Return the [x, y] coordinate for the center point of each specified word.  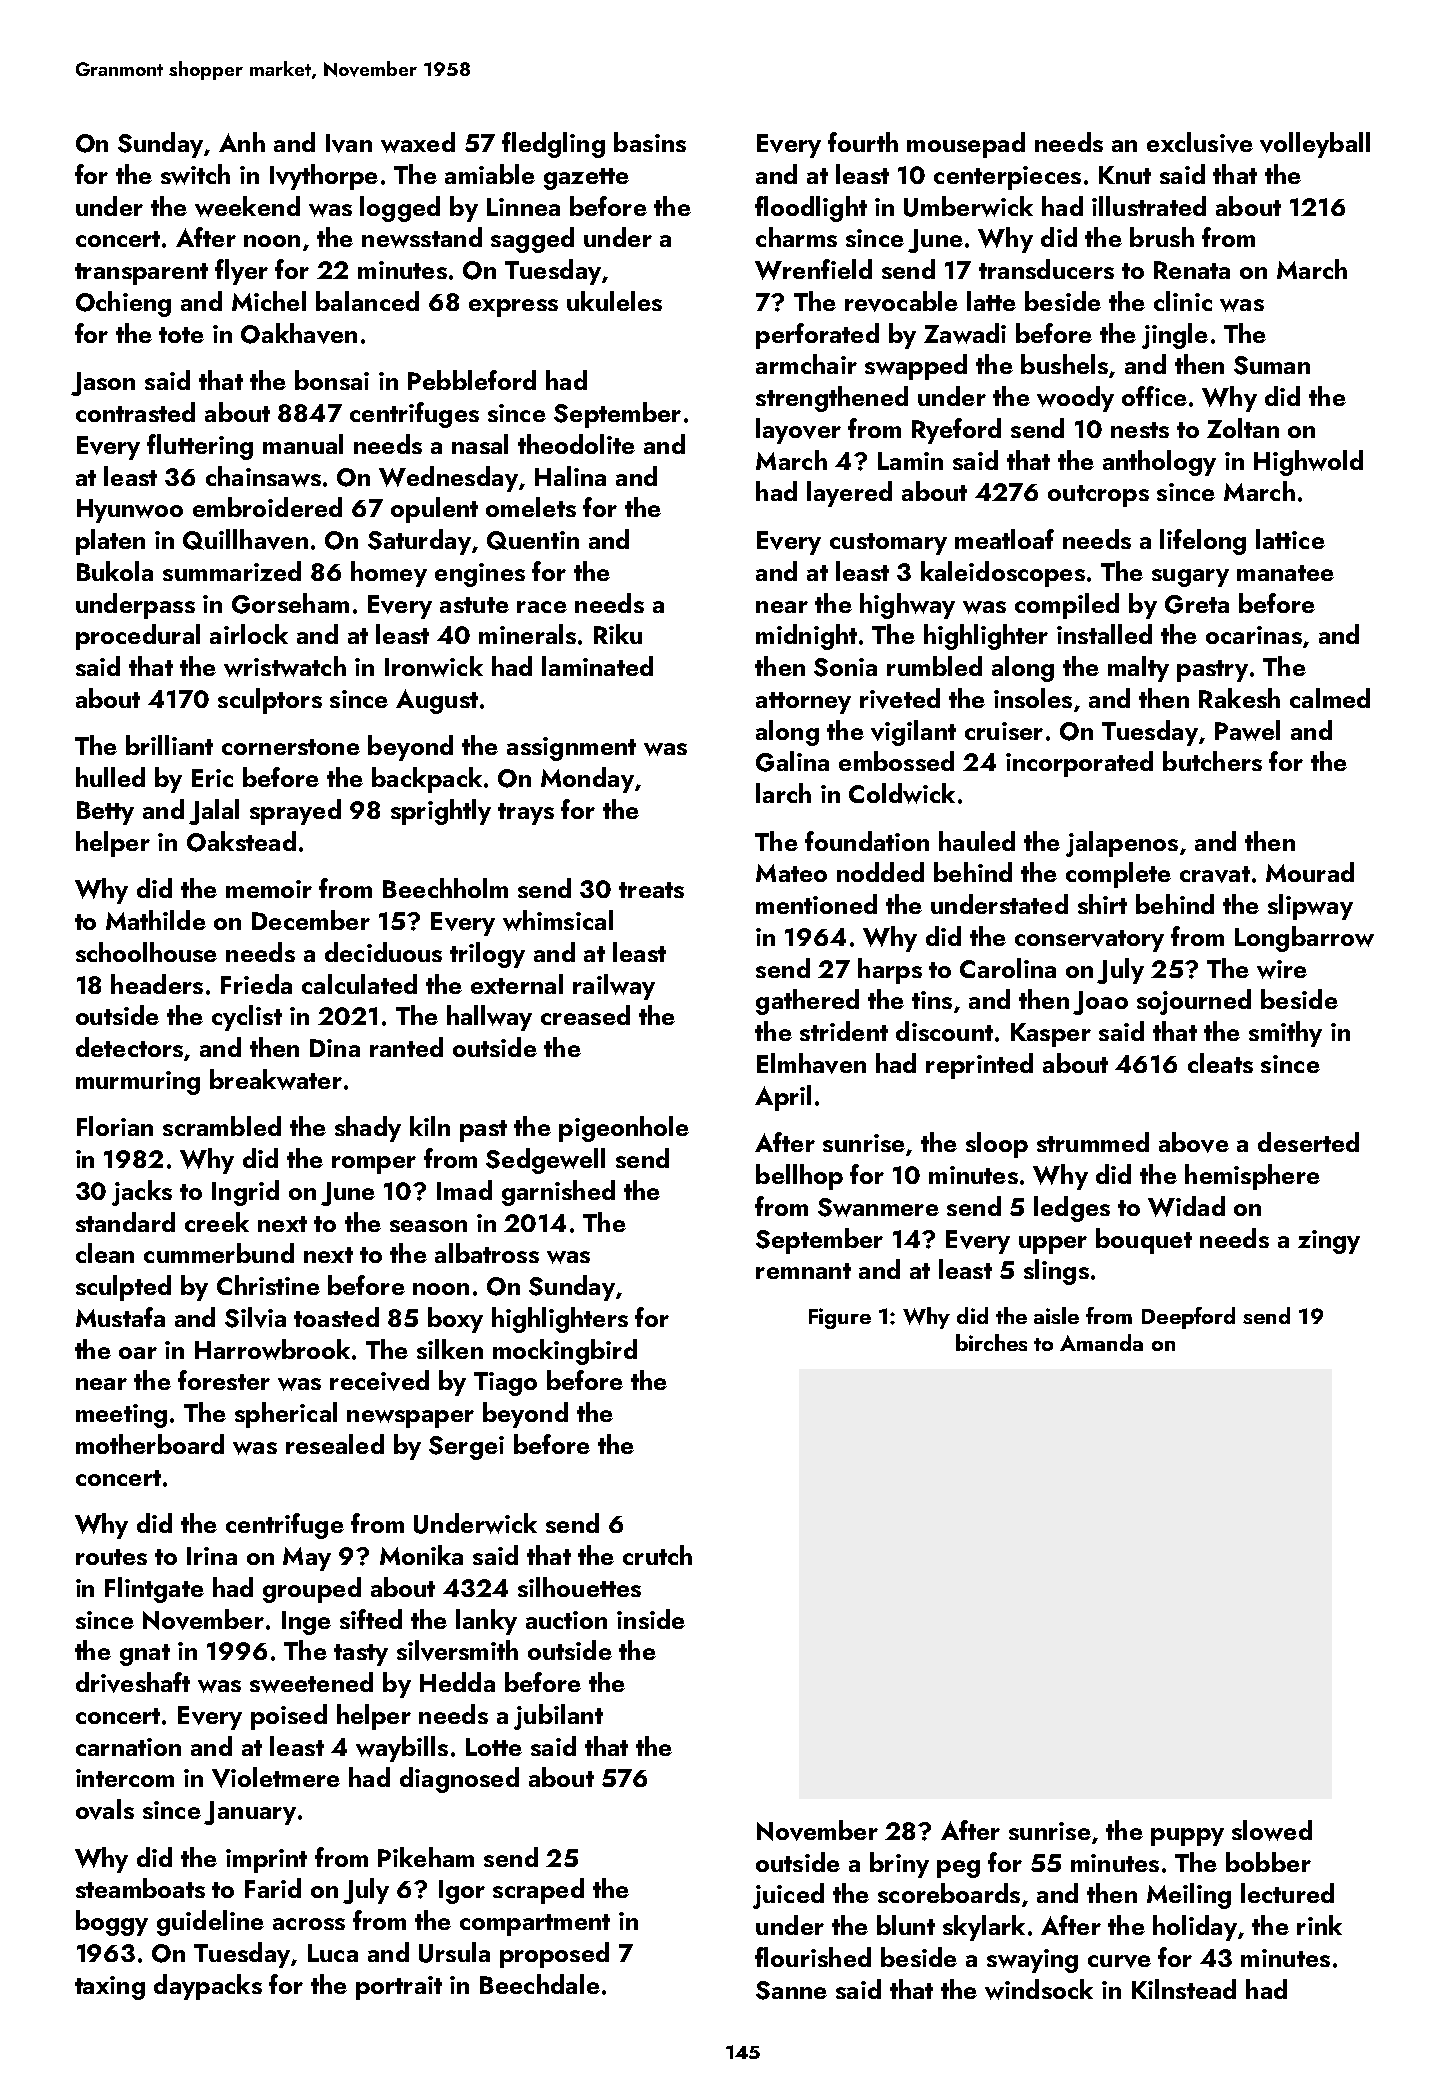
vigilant [913, 733]
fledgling [553, 145]
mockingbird [565, 1352]
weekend [247, 206]
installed [1104, 634]
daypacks [208, 1987]
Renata [1192, 270]
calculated [359, 984]
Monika [421, 1555]
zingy [1329, 1242]
